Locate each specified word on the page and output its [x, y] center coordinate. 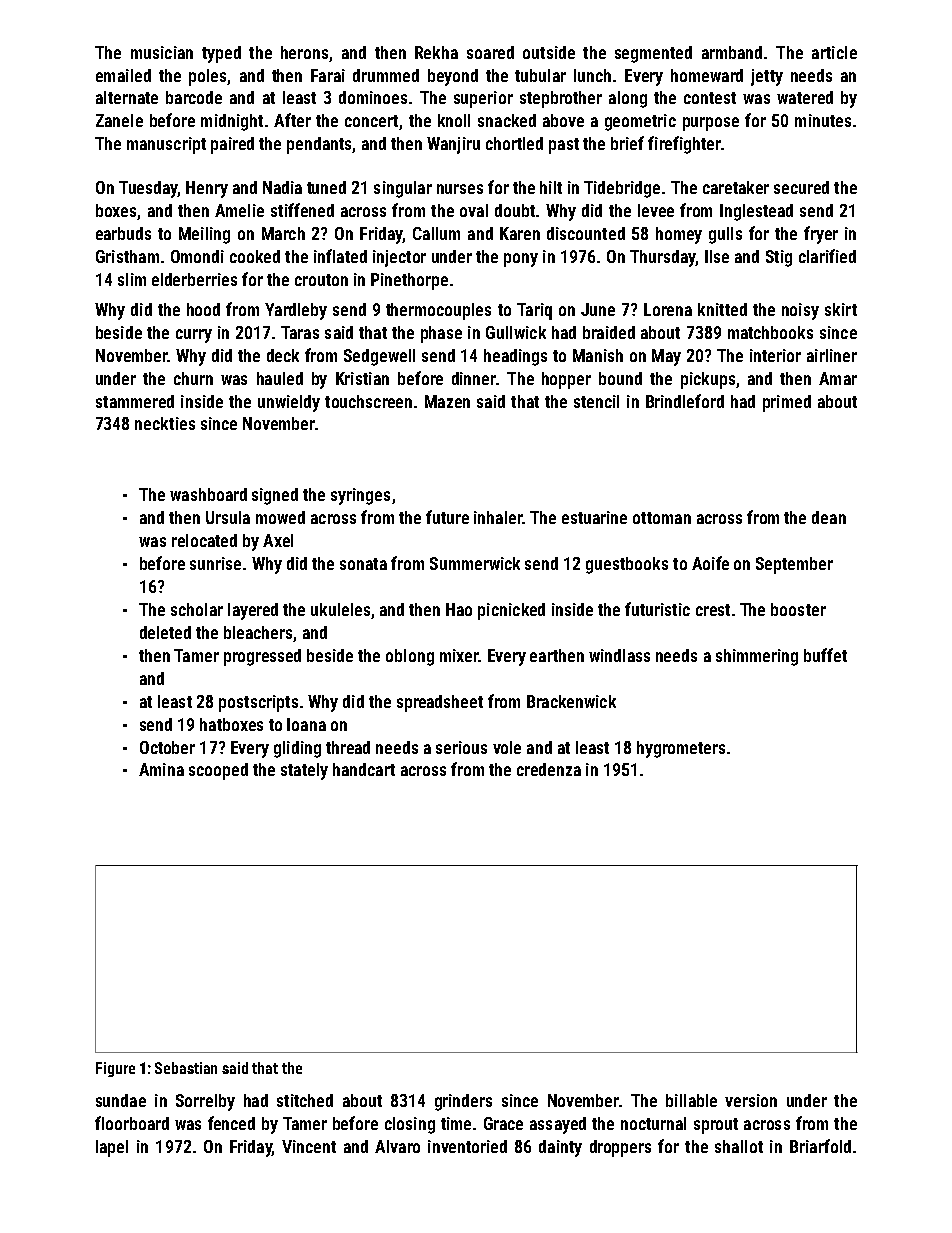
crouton [321, 280]
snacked [507, 120]
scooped [218, 771]
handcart [364, 769]
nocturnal [653, 1123]
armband [732, 52]
